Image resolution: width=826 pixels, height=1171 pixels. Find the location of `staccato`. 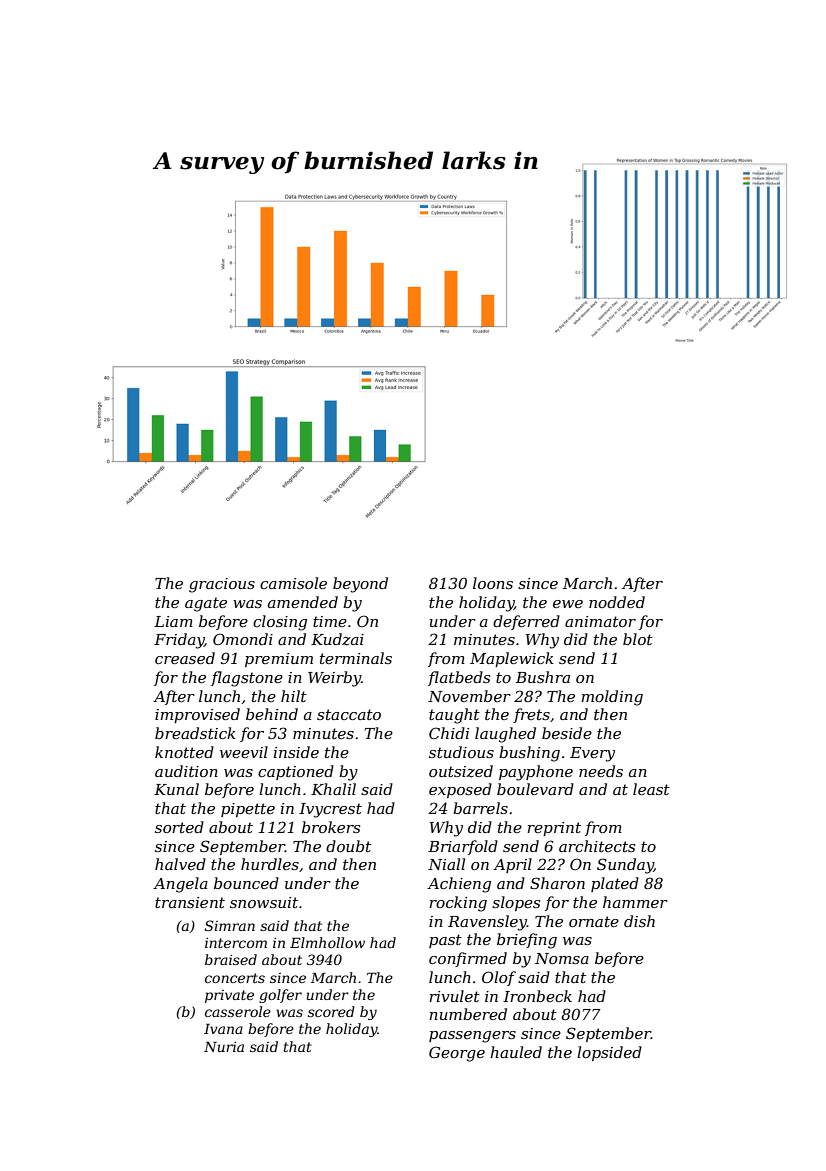

staccato is located at coordinates (349, 714).
